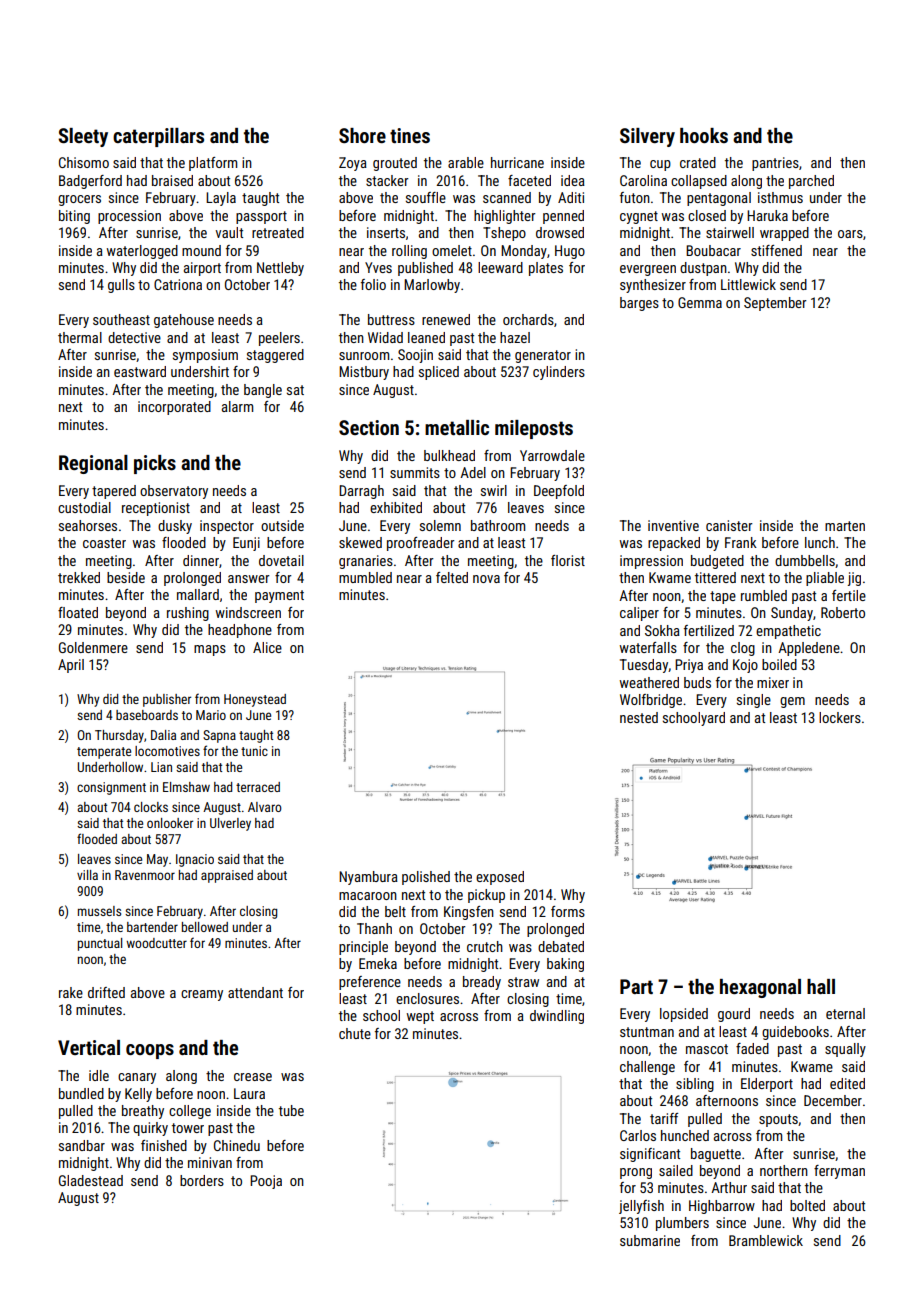  What do you see at coordinates (840, 717) in the image?
I see `lockers` at bounding box center [840, 717].
